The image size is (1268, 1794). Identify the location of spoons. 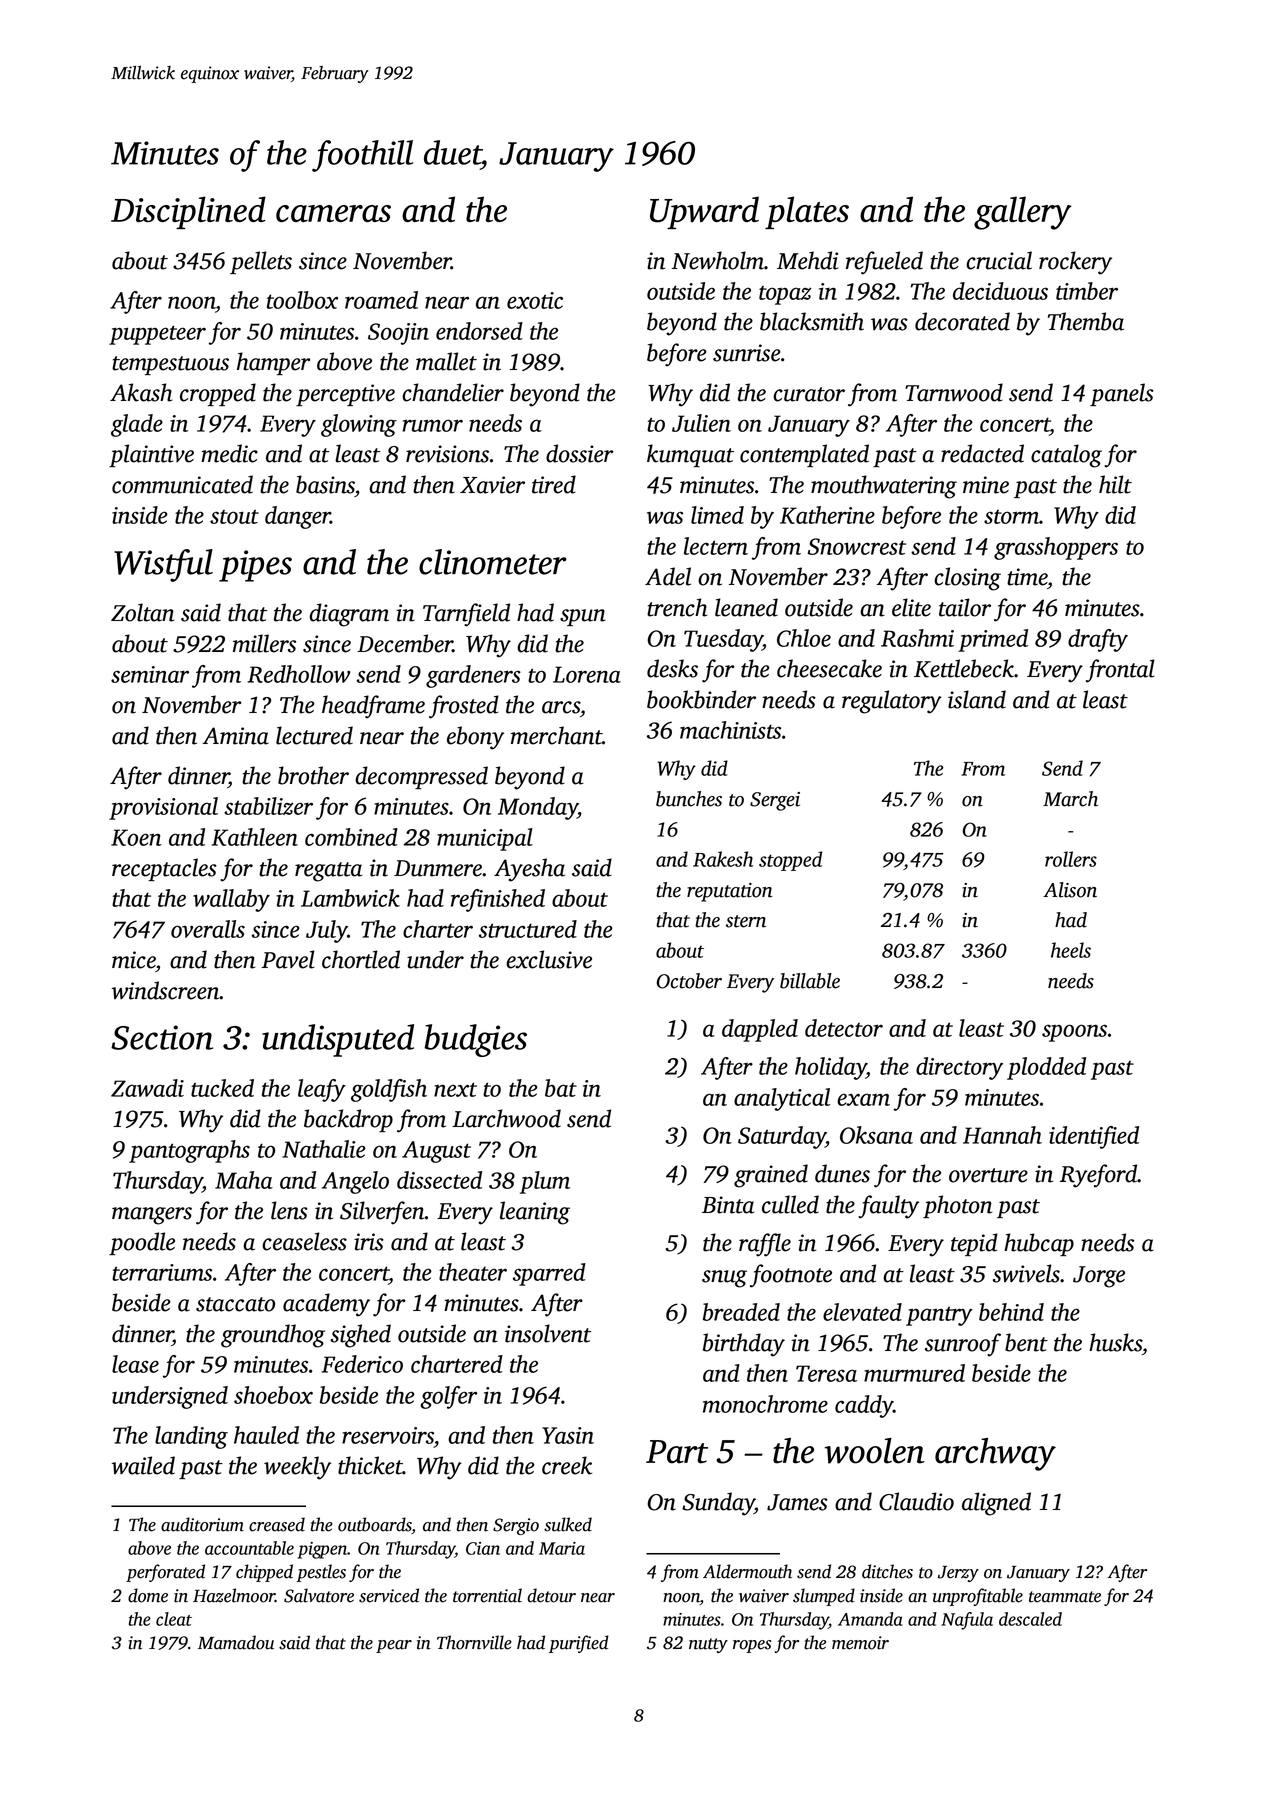
(1074, 1033).
